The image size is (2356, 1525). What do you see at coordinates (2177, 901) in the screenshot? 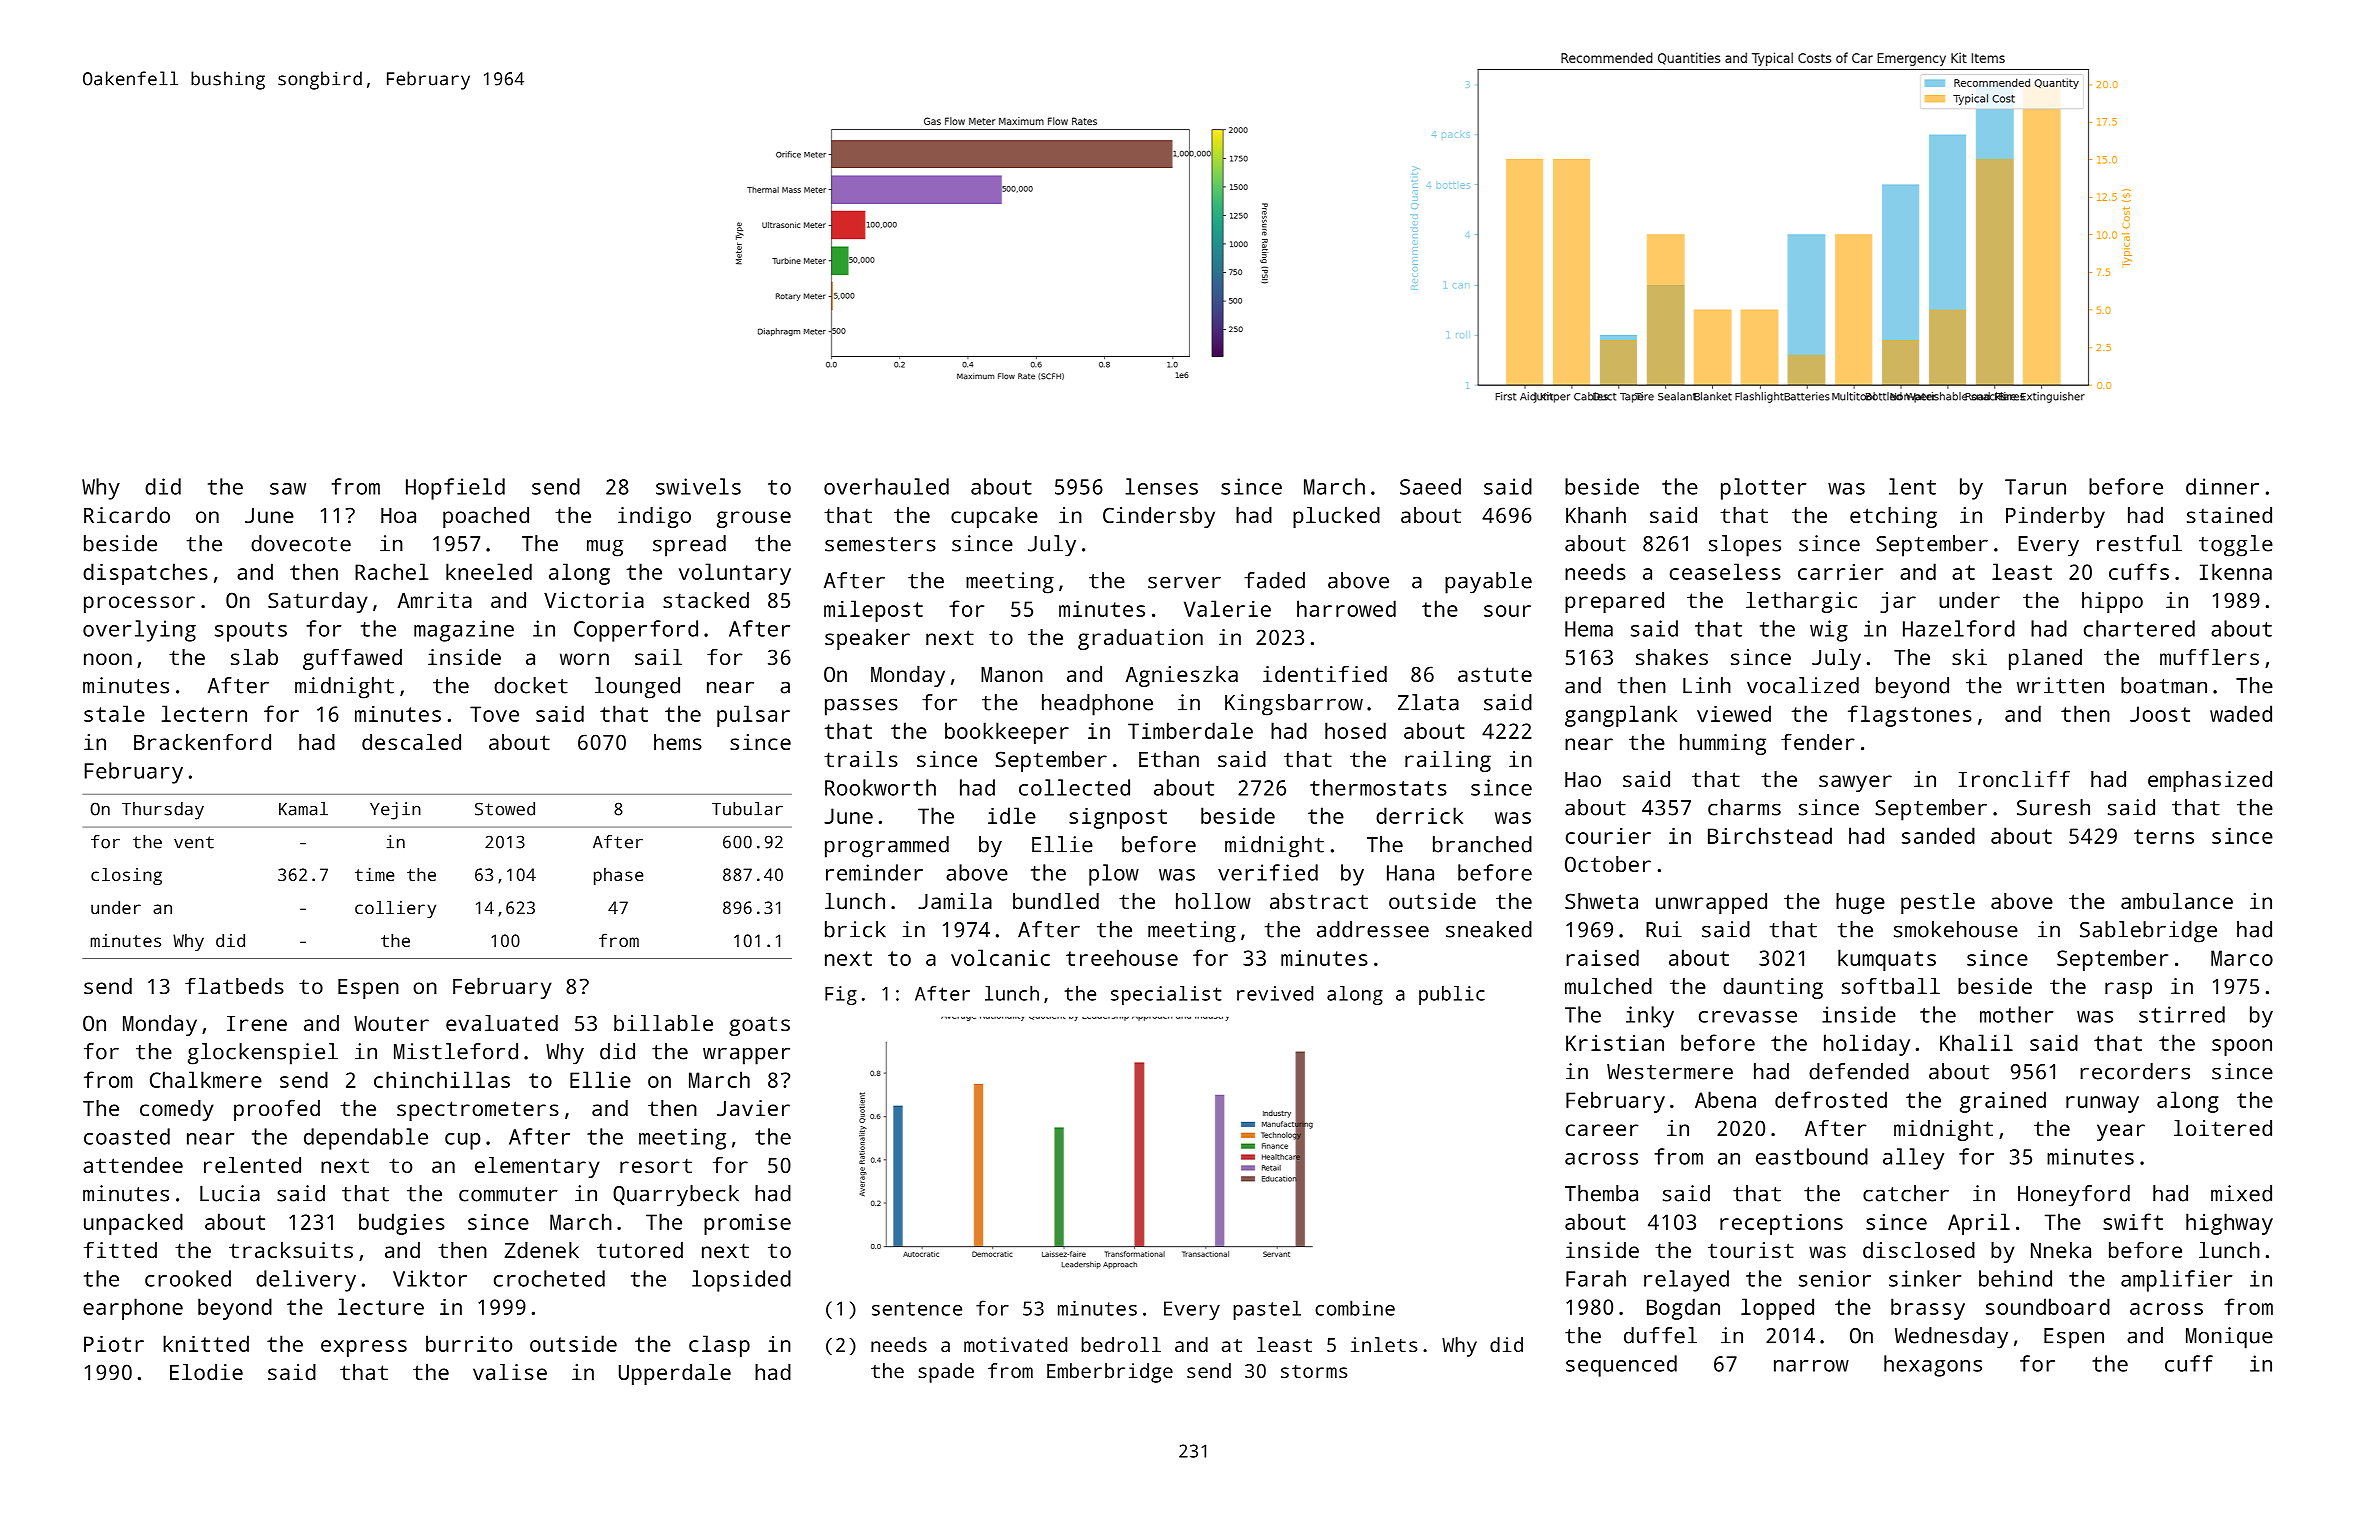
I see `ambulance` at bounding box center [2177, 901].
